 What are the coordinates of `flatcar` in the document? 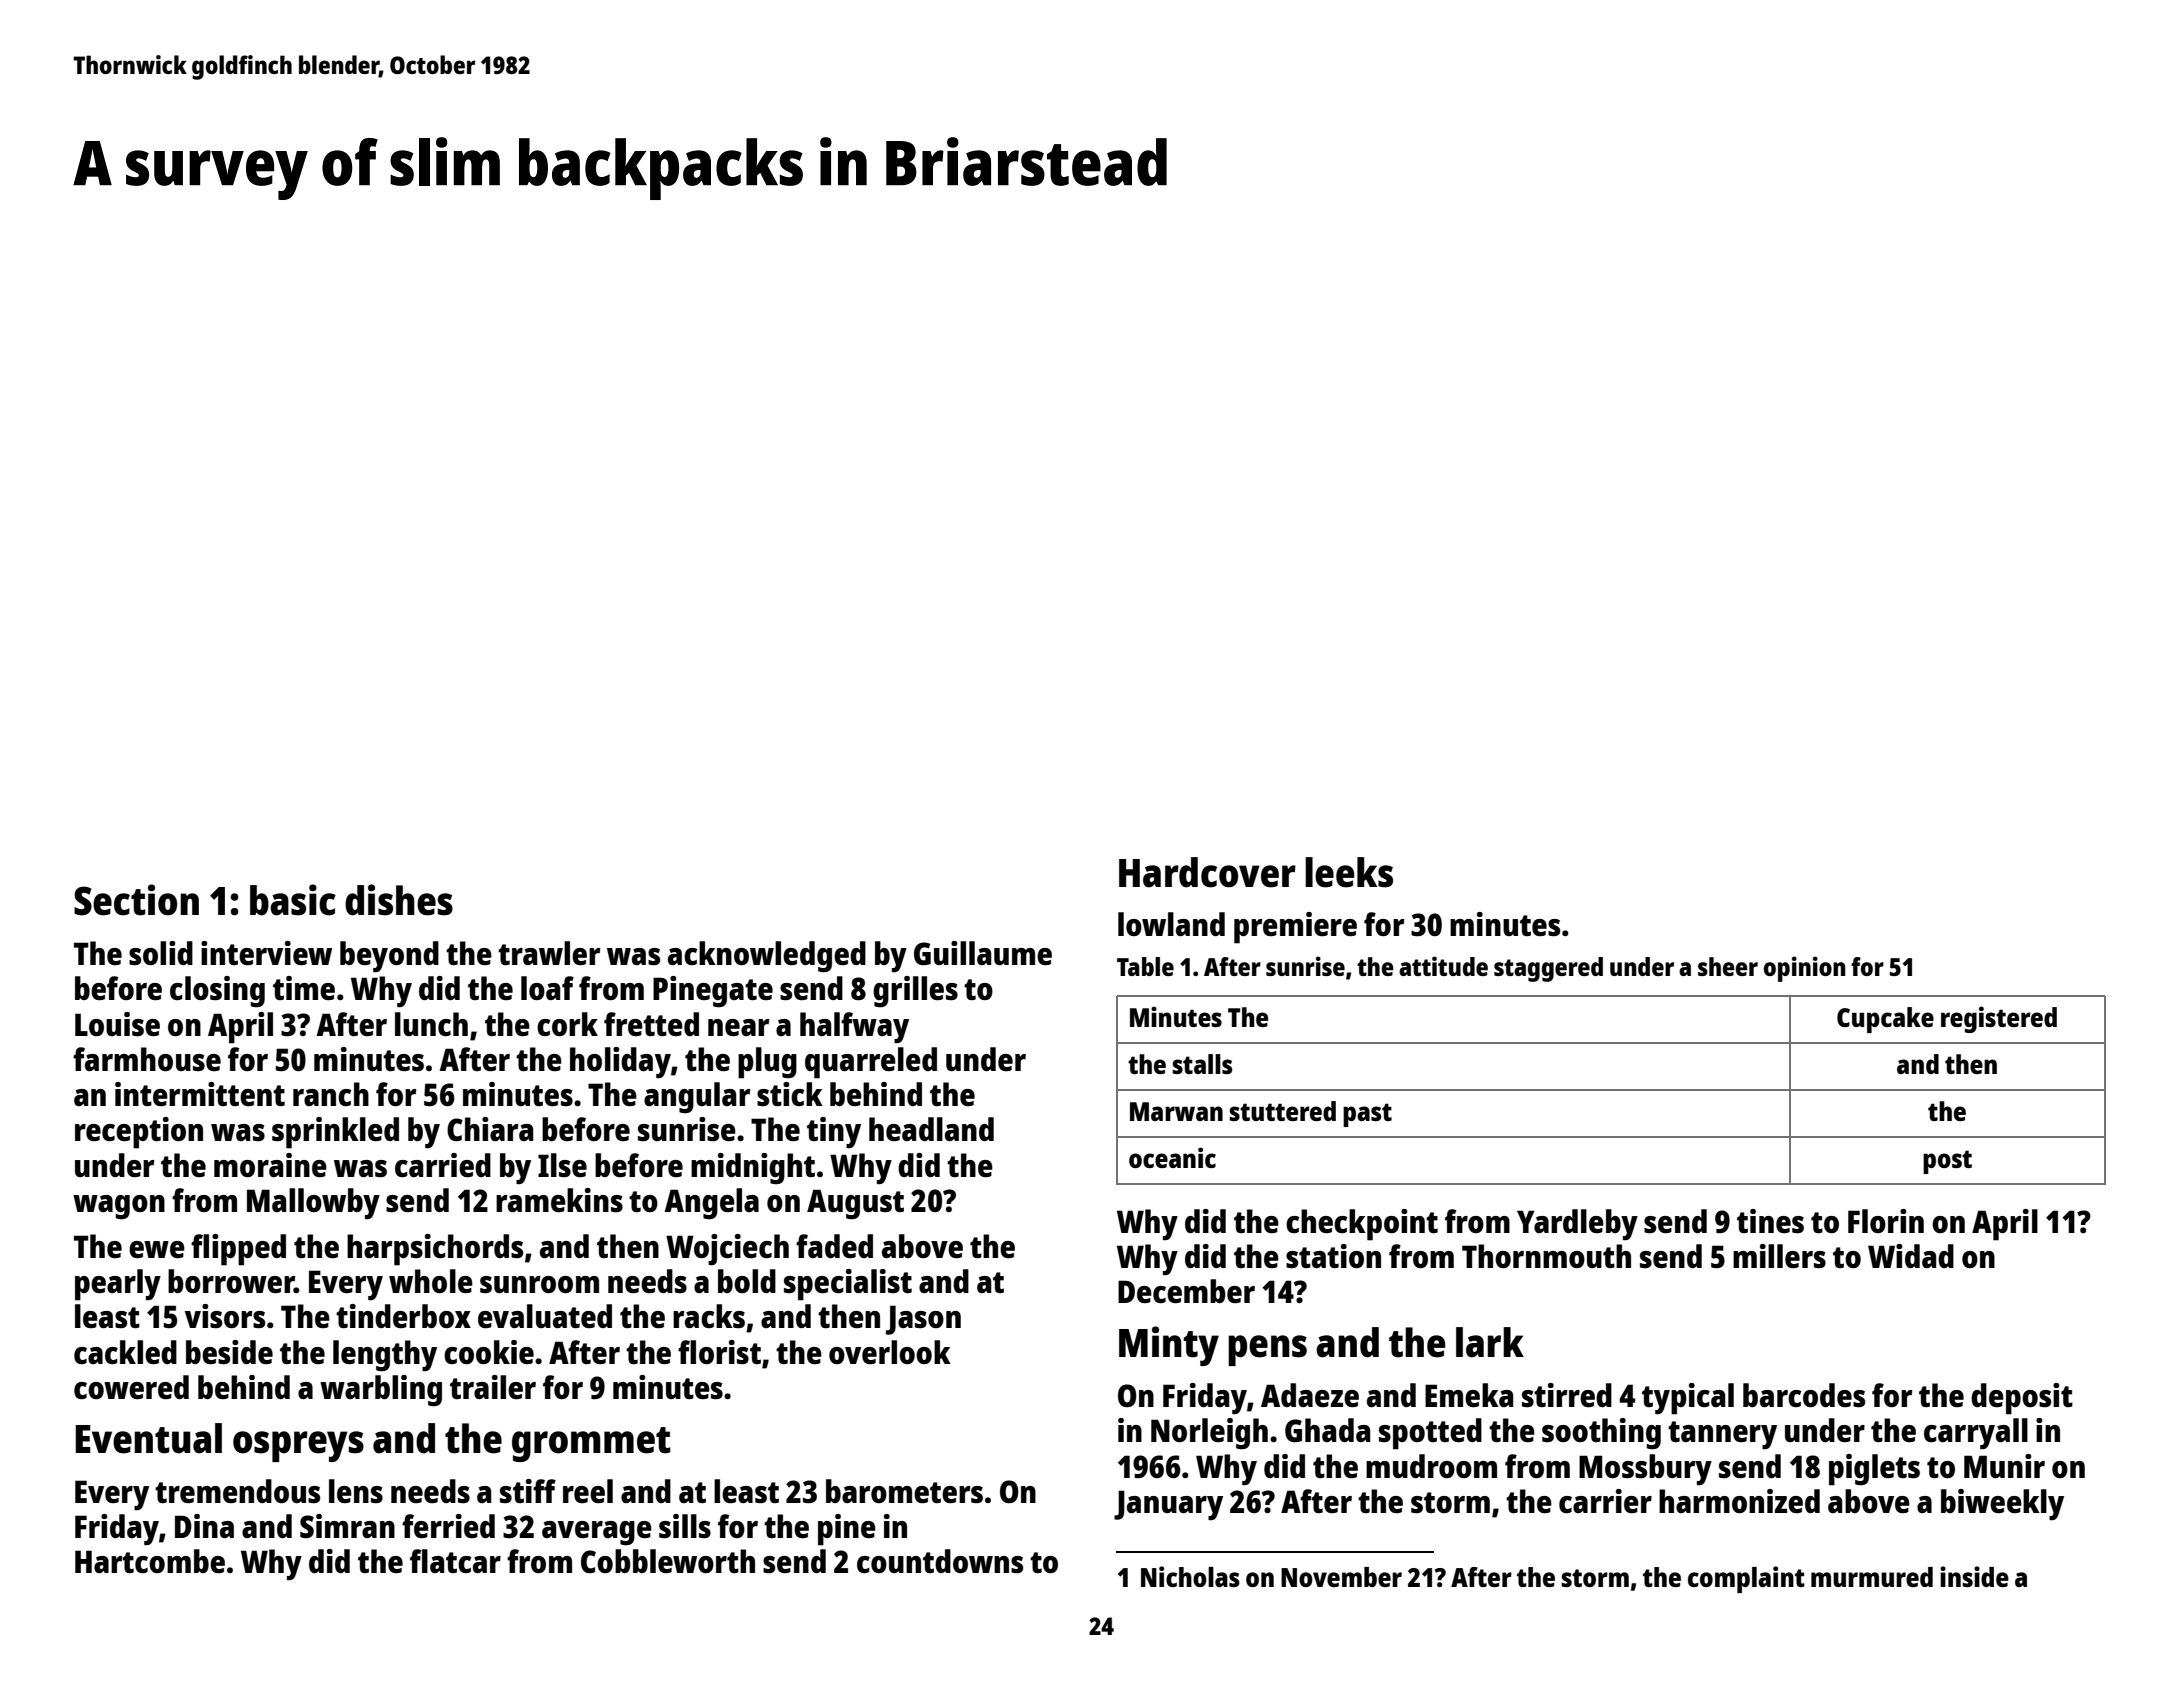 It's located at (455, 1561).
